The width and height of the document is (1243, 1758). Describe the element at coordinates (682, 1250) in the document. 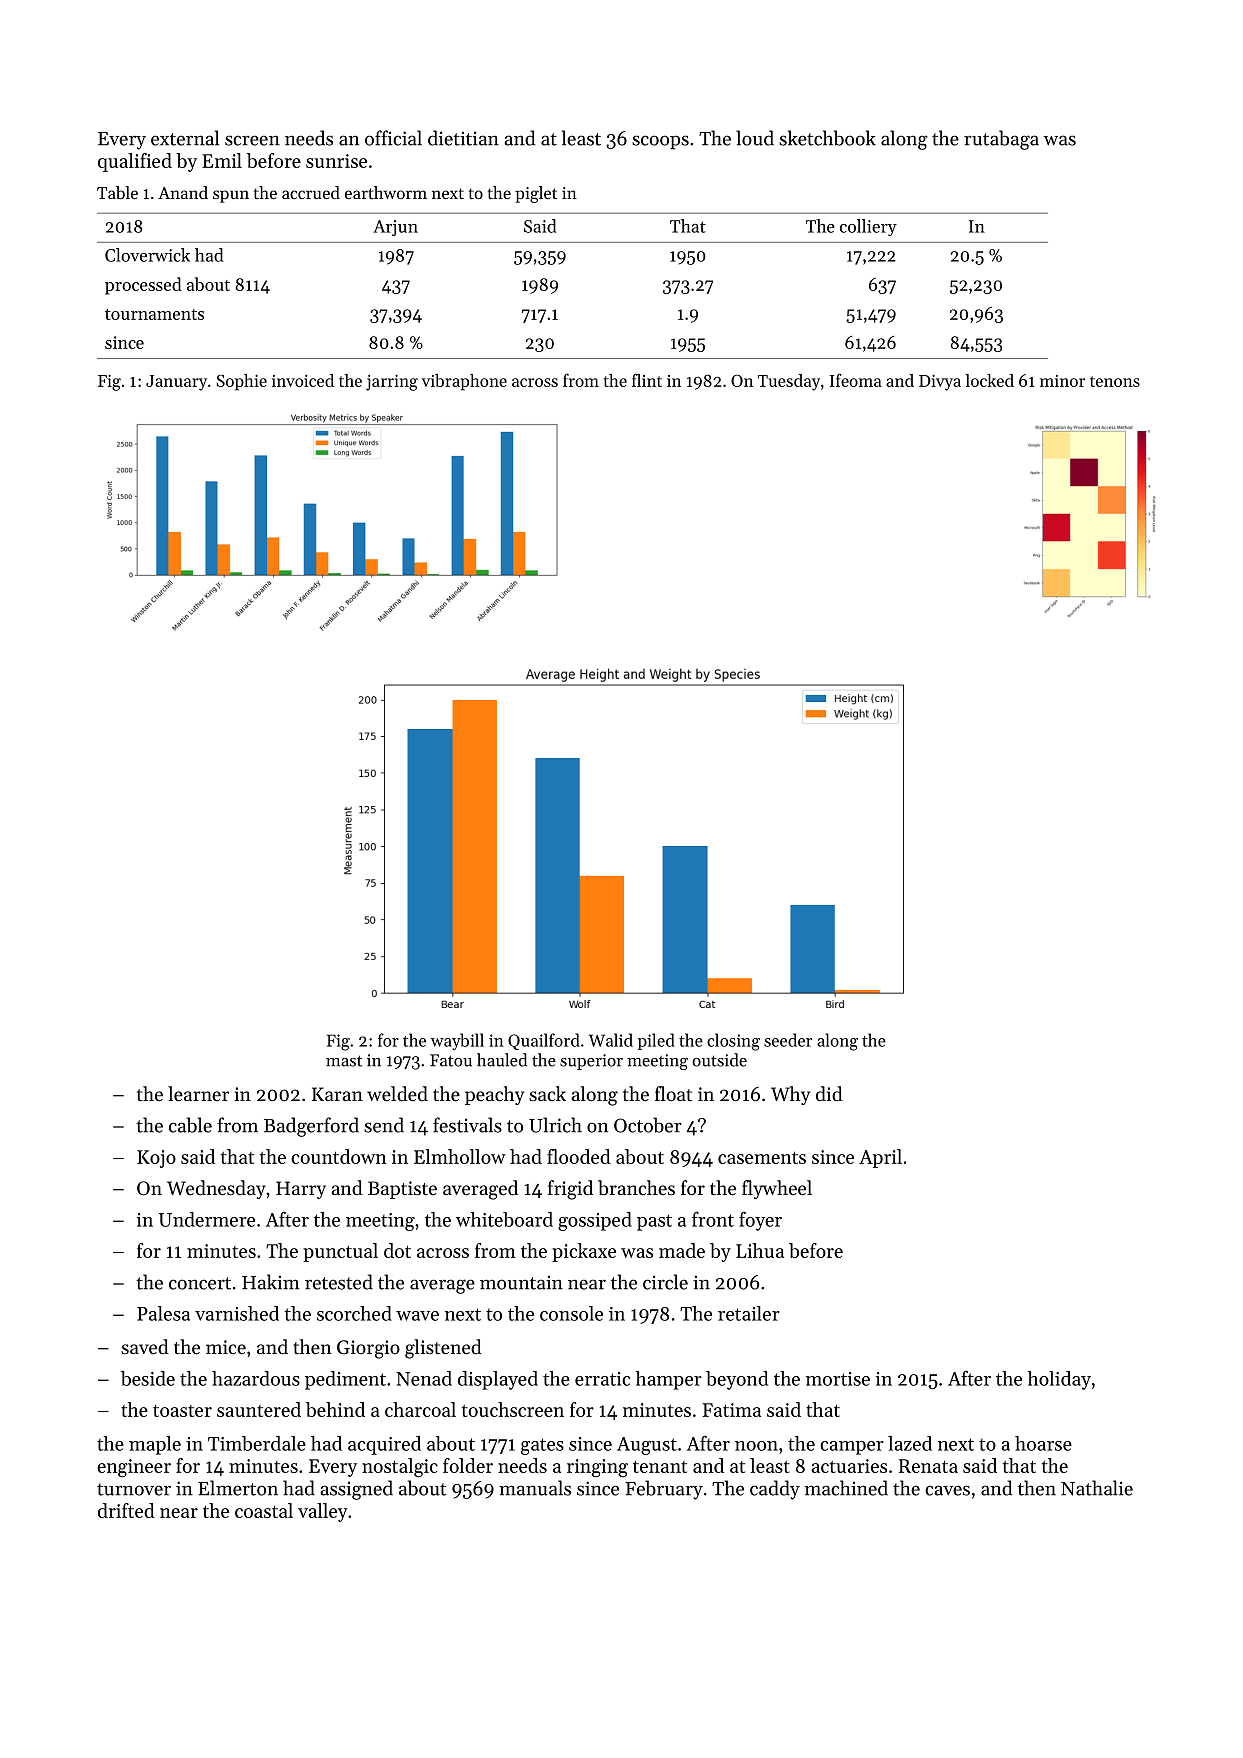

I see `made` at that location.
